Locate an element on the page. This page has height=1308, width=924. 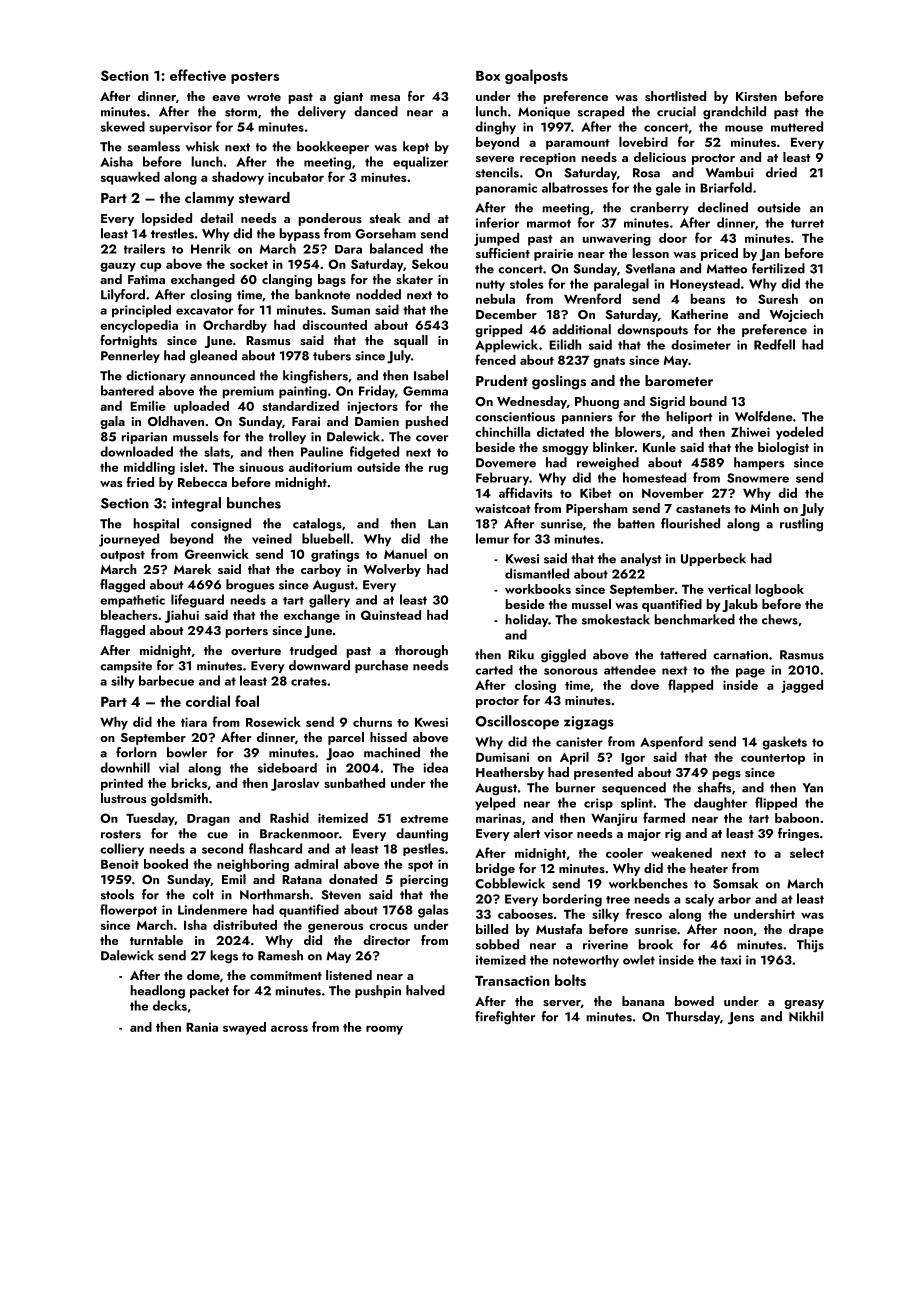
goalposts is located at coordinates (536, 76).
